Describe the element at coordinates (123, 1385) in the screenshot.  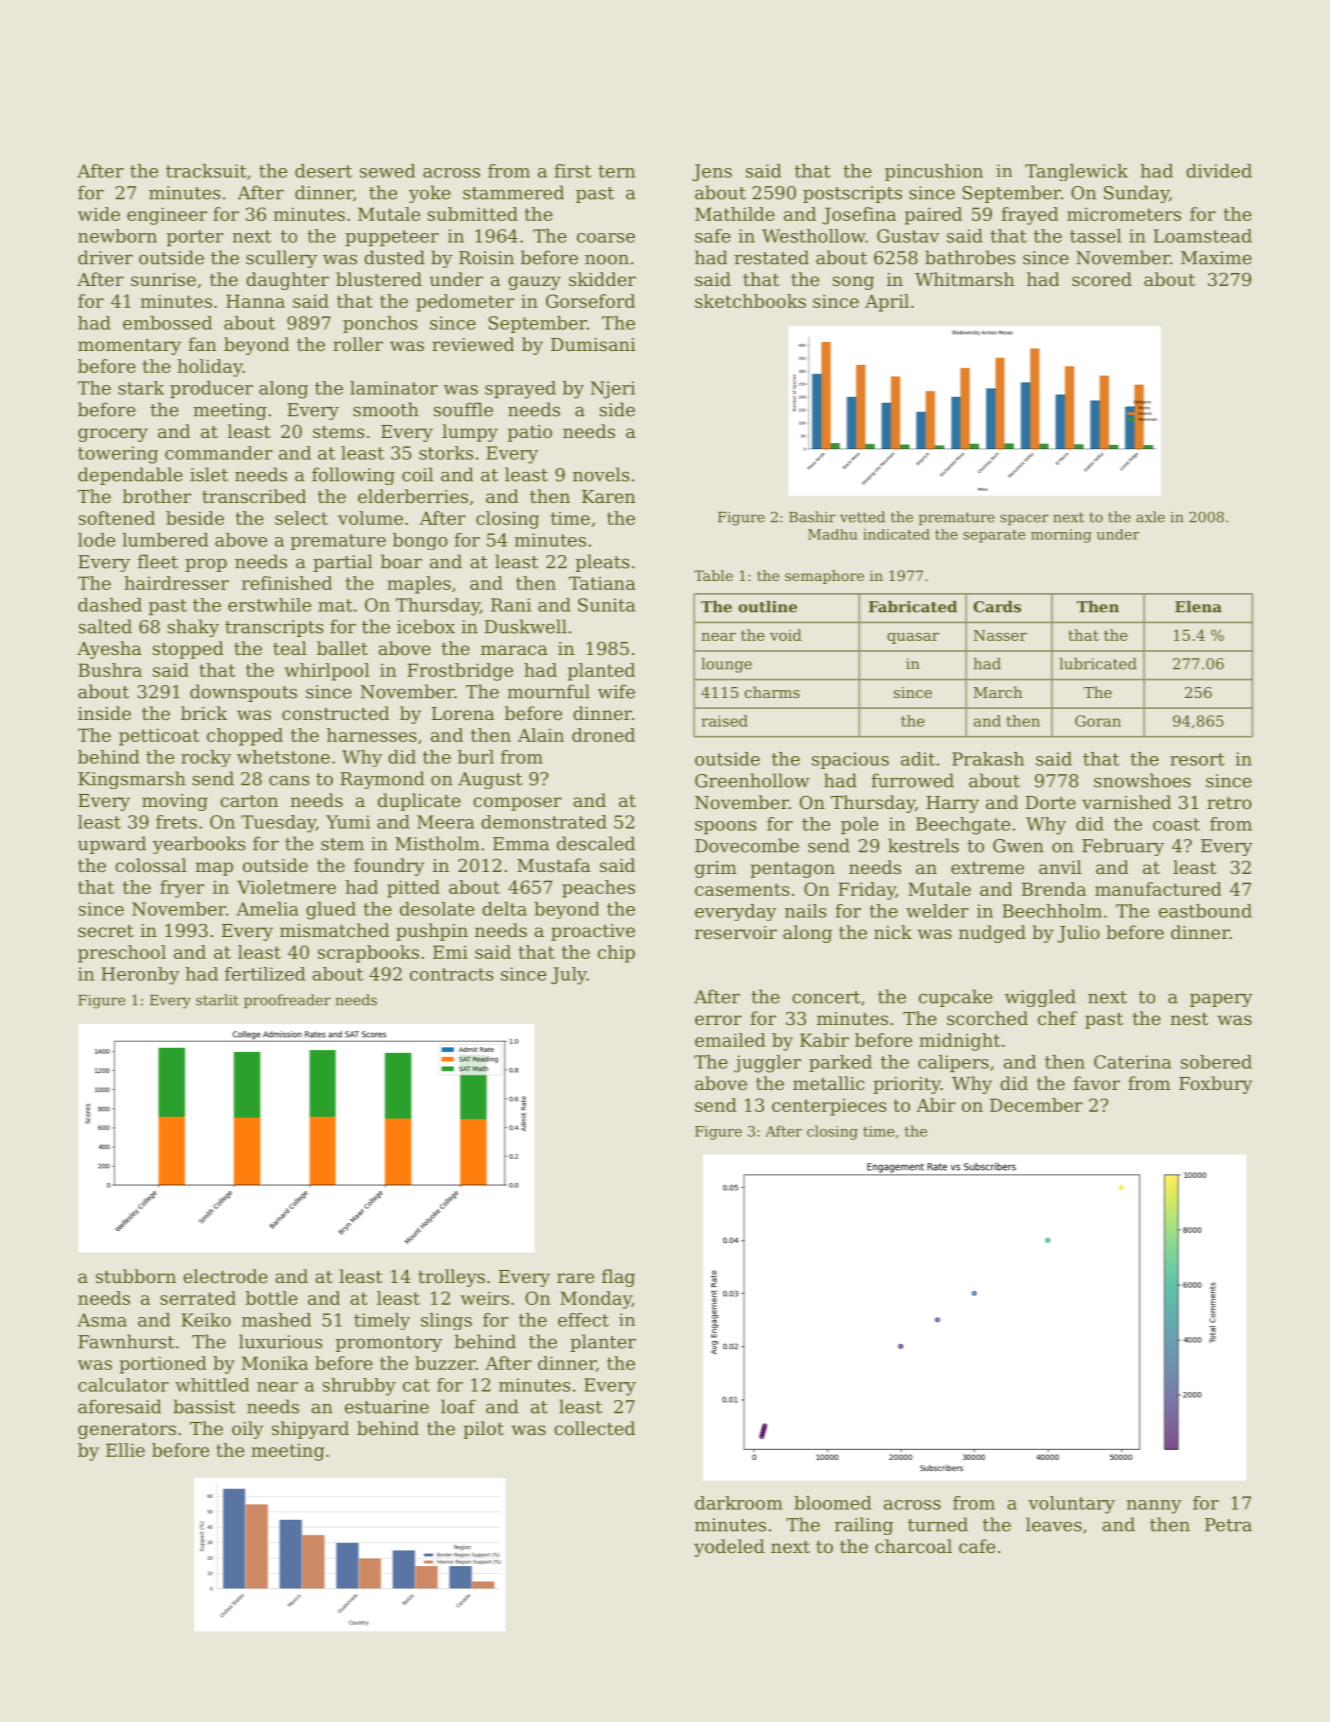
I see `calculator` at that location.
